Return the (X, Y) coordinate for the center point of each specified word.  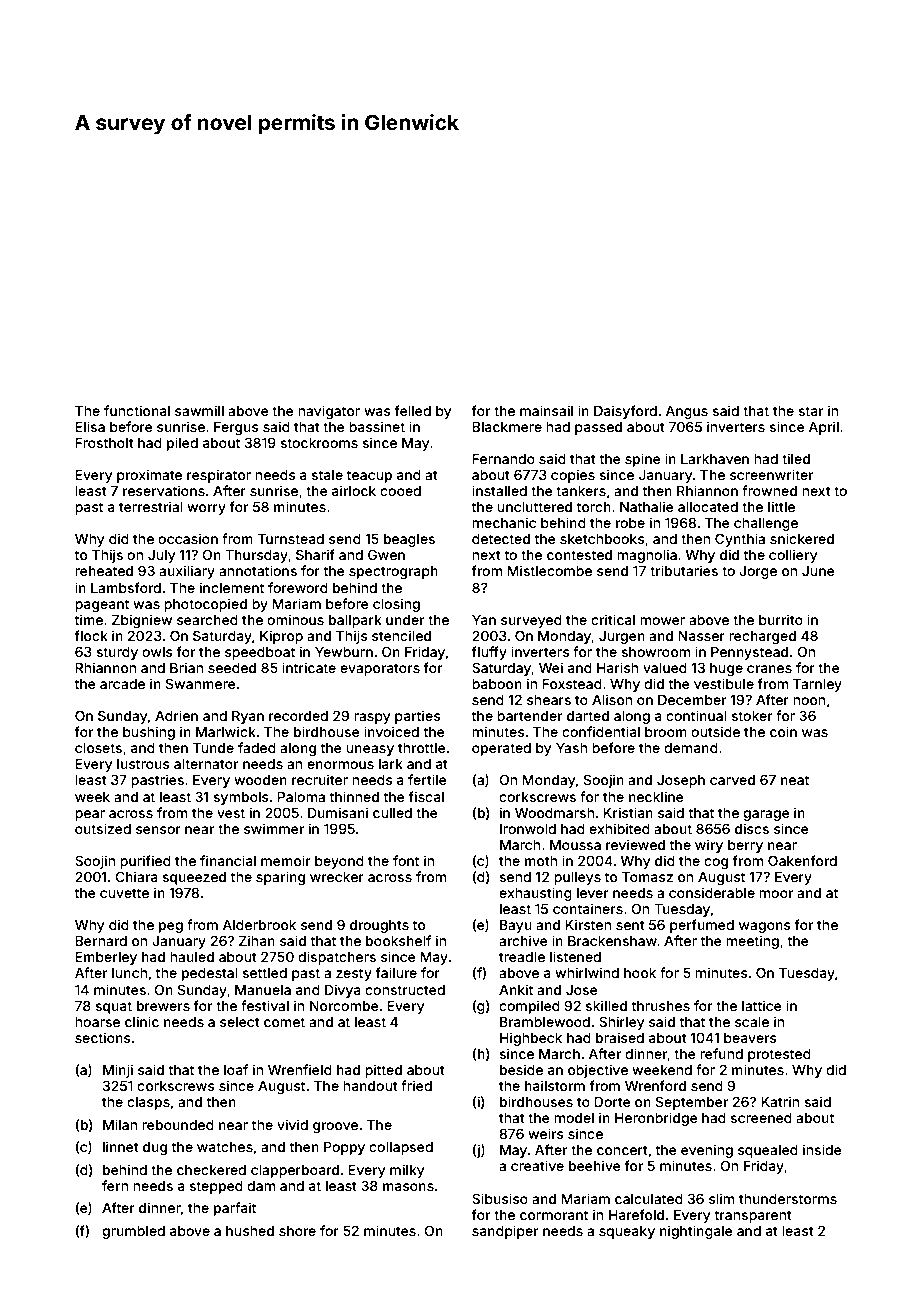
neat (795, 780)
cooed (400, 491)
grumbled (133, 1232)
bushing (149, 733)
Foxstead (572, 684)
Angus (687, 412)
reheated (104, 571)
